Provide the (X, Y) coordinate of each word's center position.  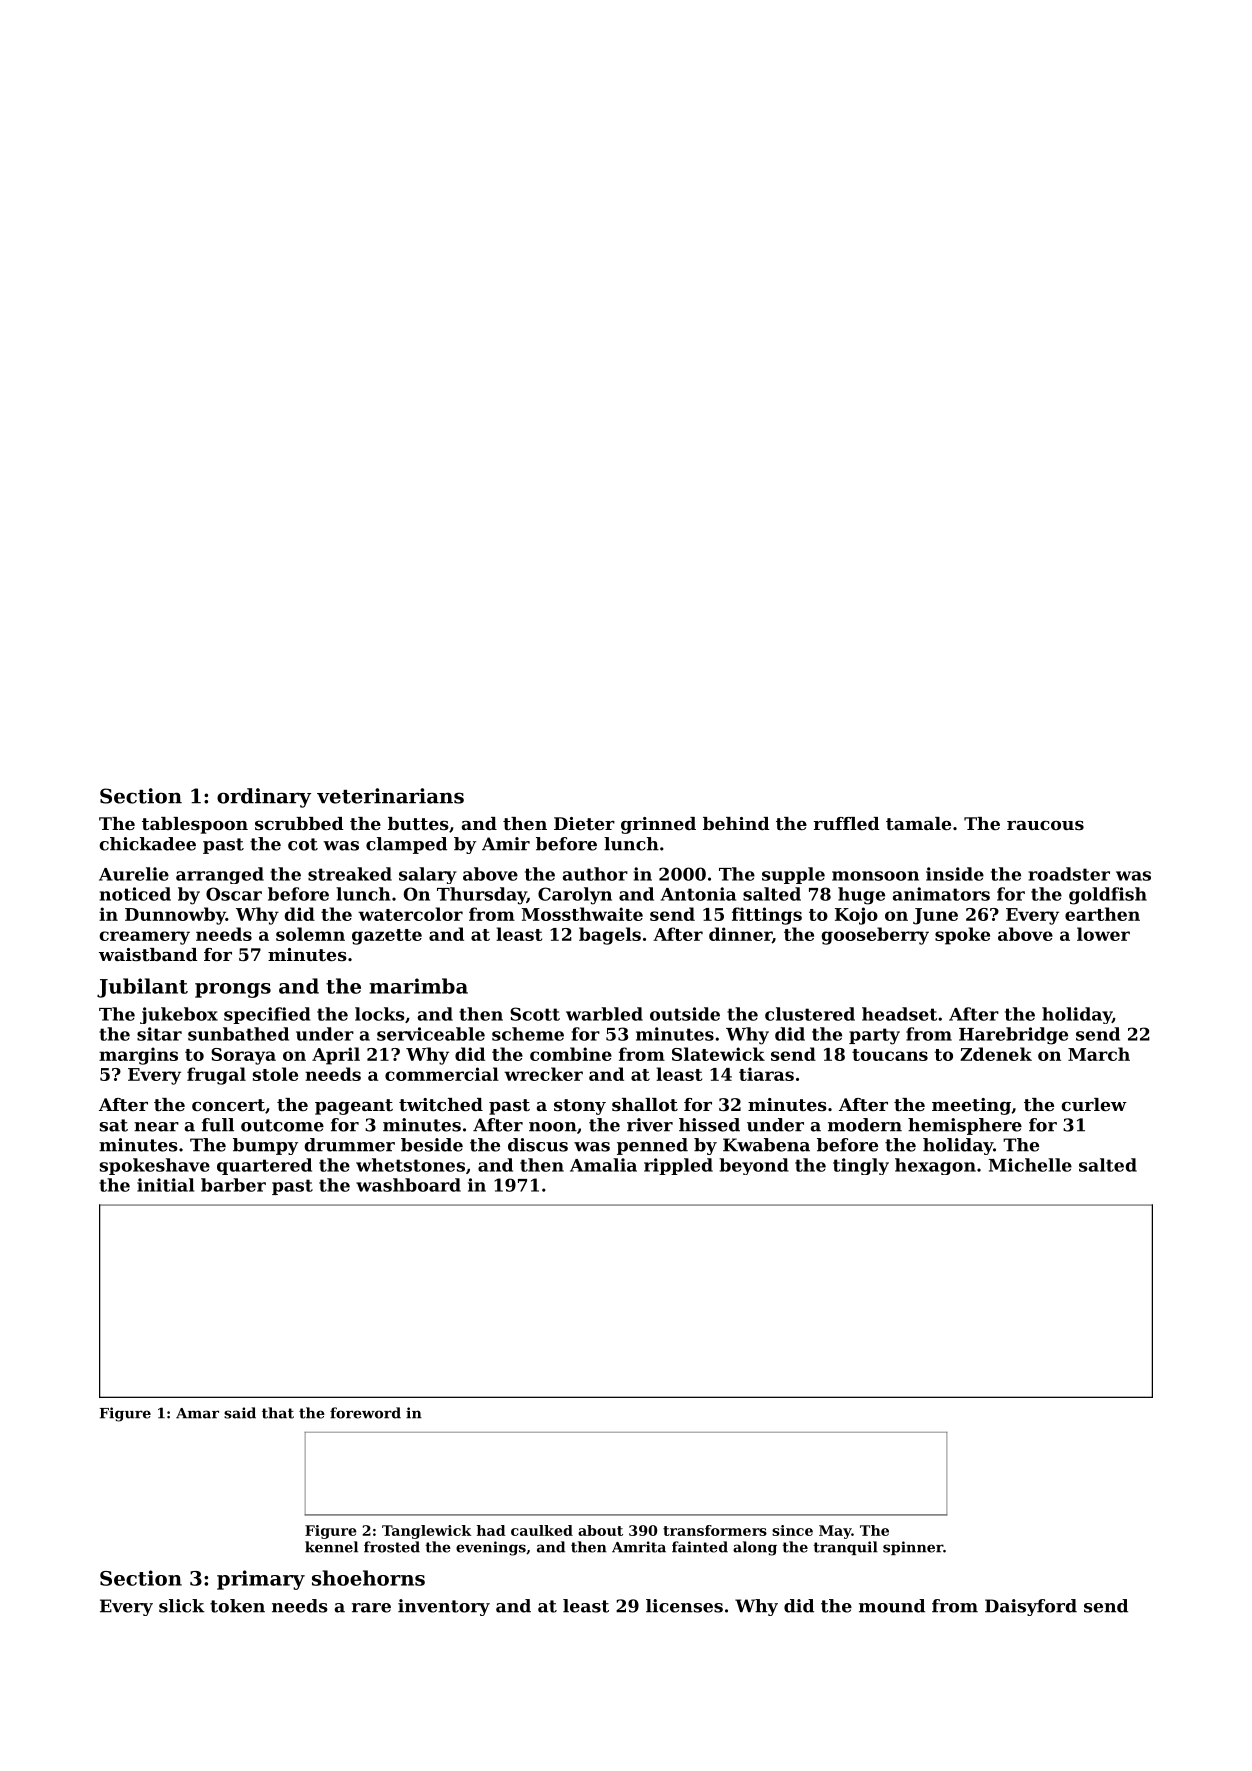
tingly (861, 1166)
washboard (408, 1185)
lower (1103, 934)
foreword (365, 1413)
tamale (918, 823)
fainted (700, 1547)
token (237, 1606)
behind (736, 823)
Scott (535, 1014)
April (336, 1056)
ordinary (264, 798)
